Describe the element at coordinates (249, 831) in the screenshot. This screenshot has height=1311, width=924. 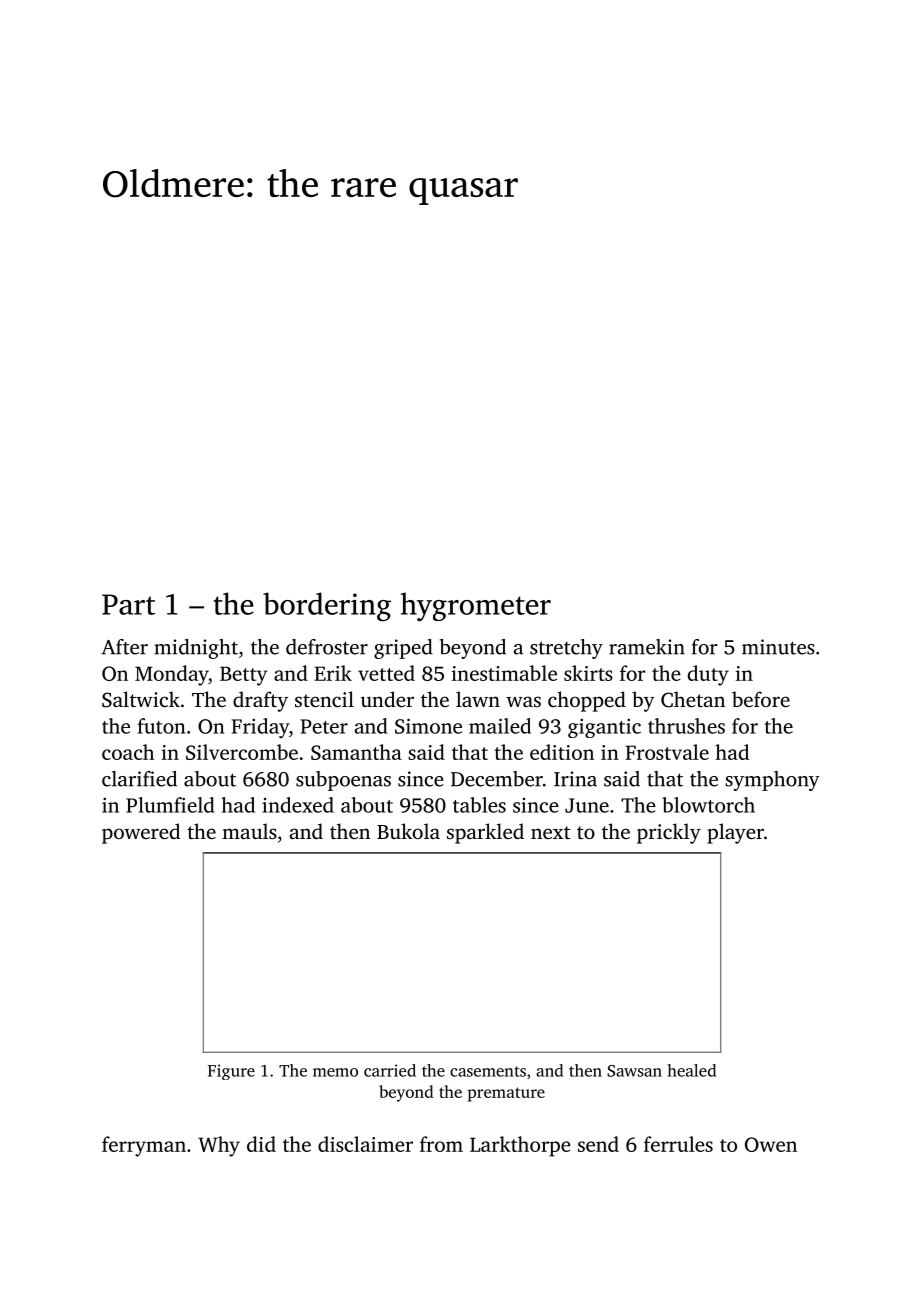
I see `mauls` at that location.
